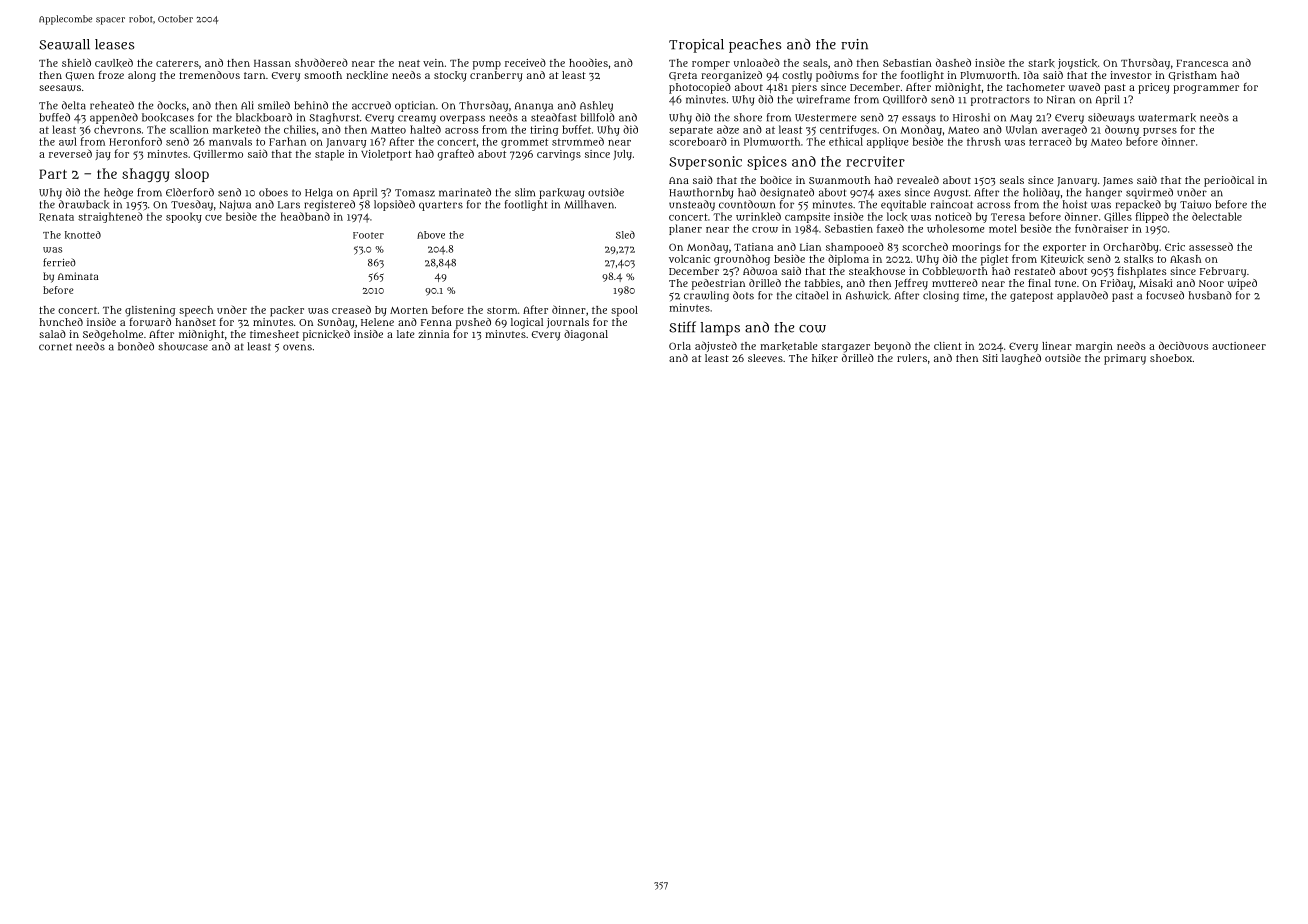 This page has height=924, width=1308. Describe the element at coordinates (1229, 181) in the page. I see `periodical` at that location.
